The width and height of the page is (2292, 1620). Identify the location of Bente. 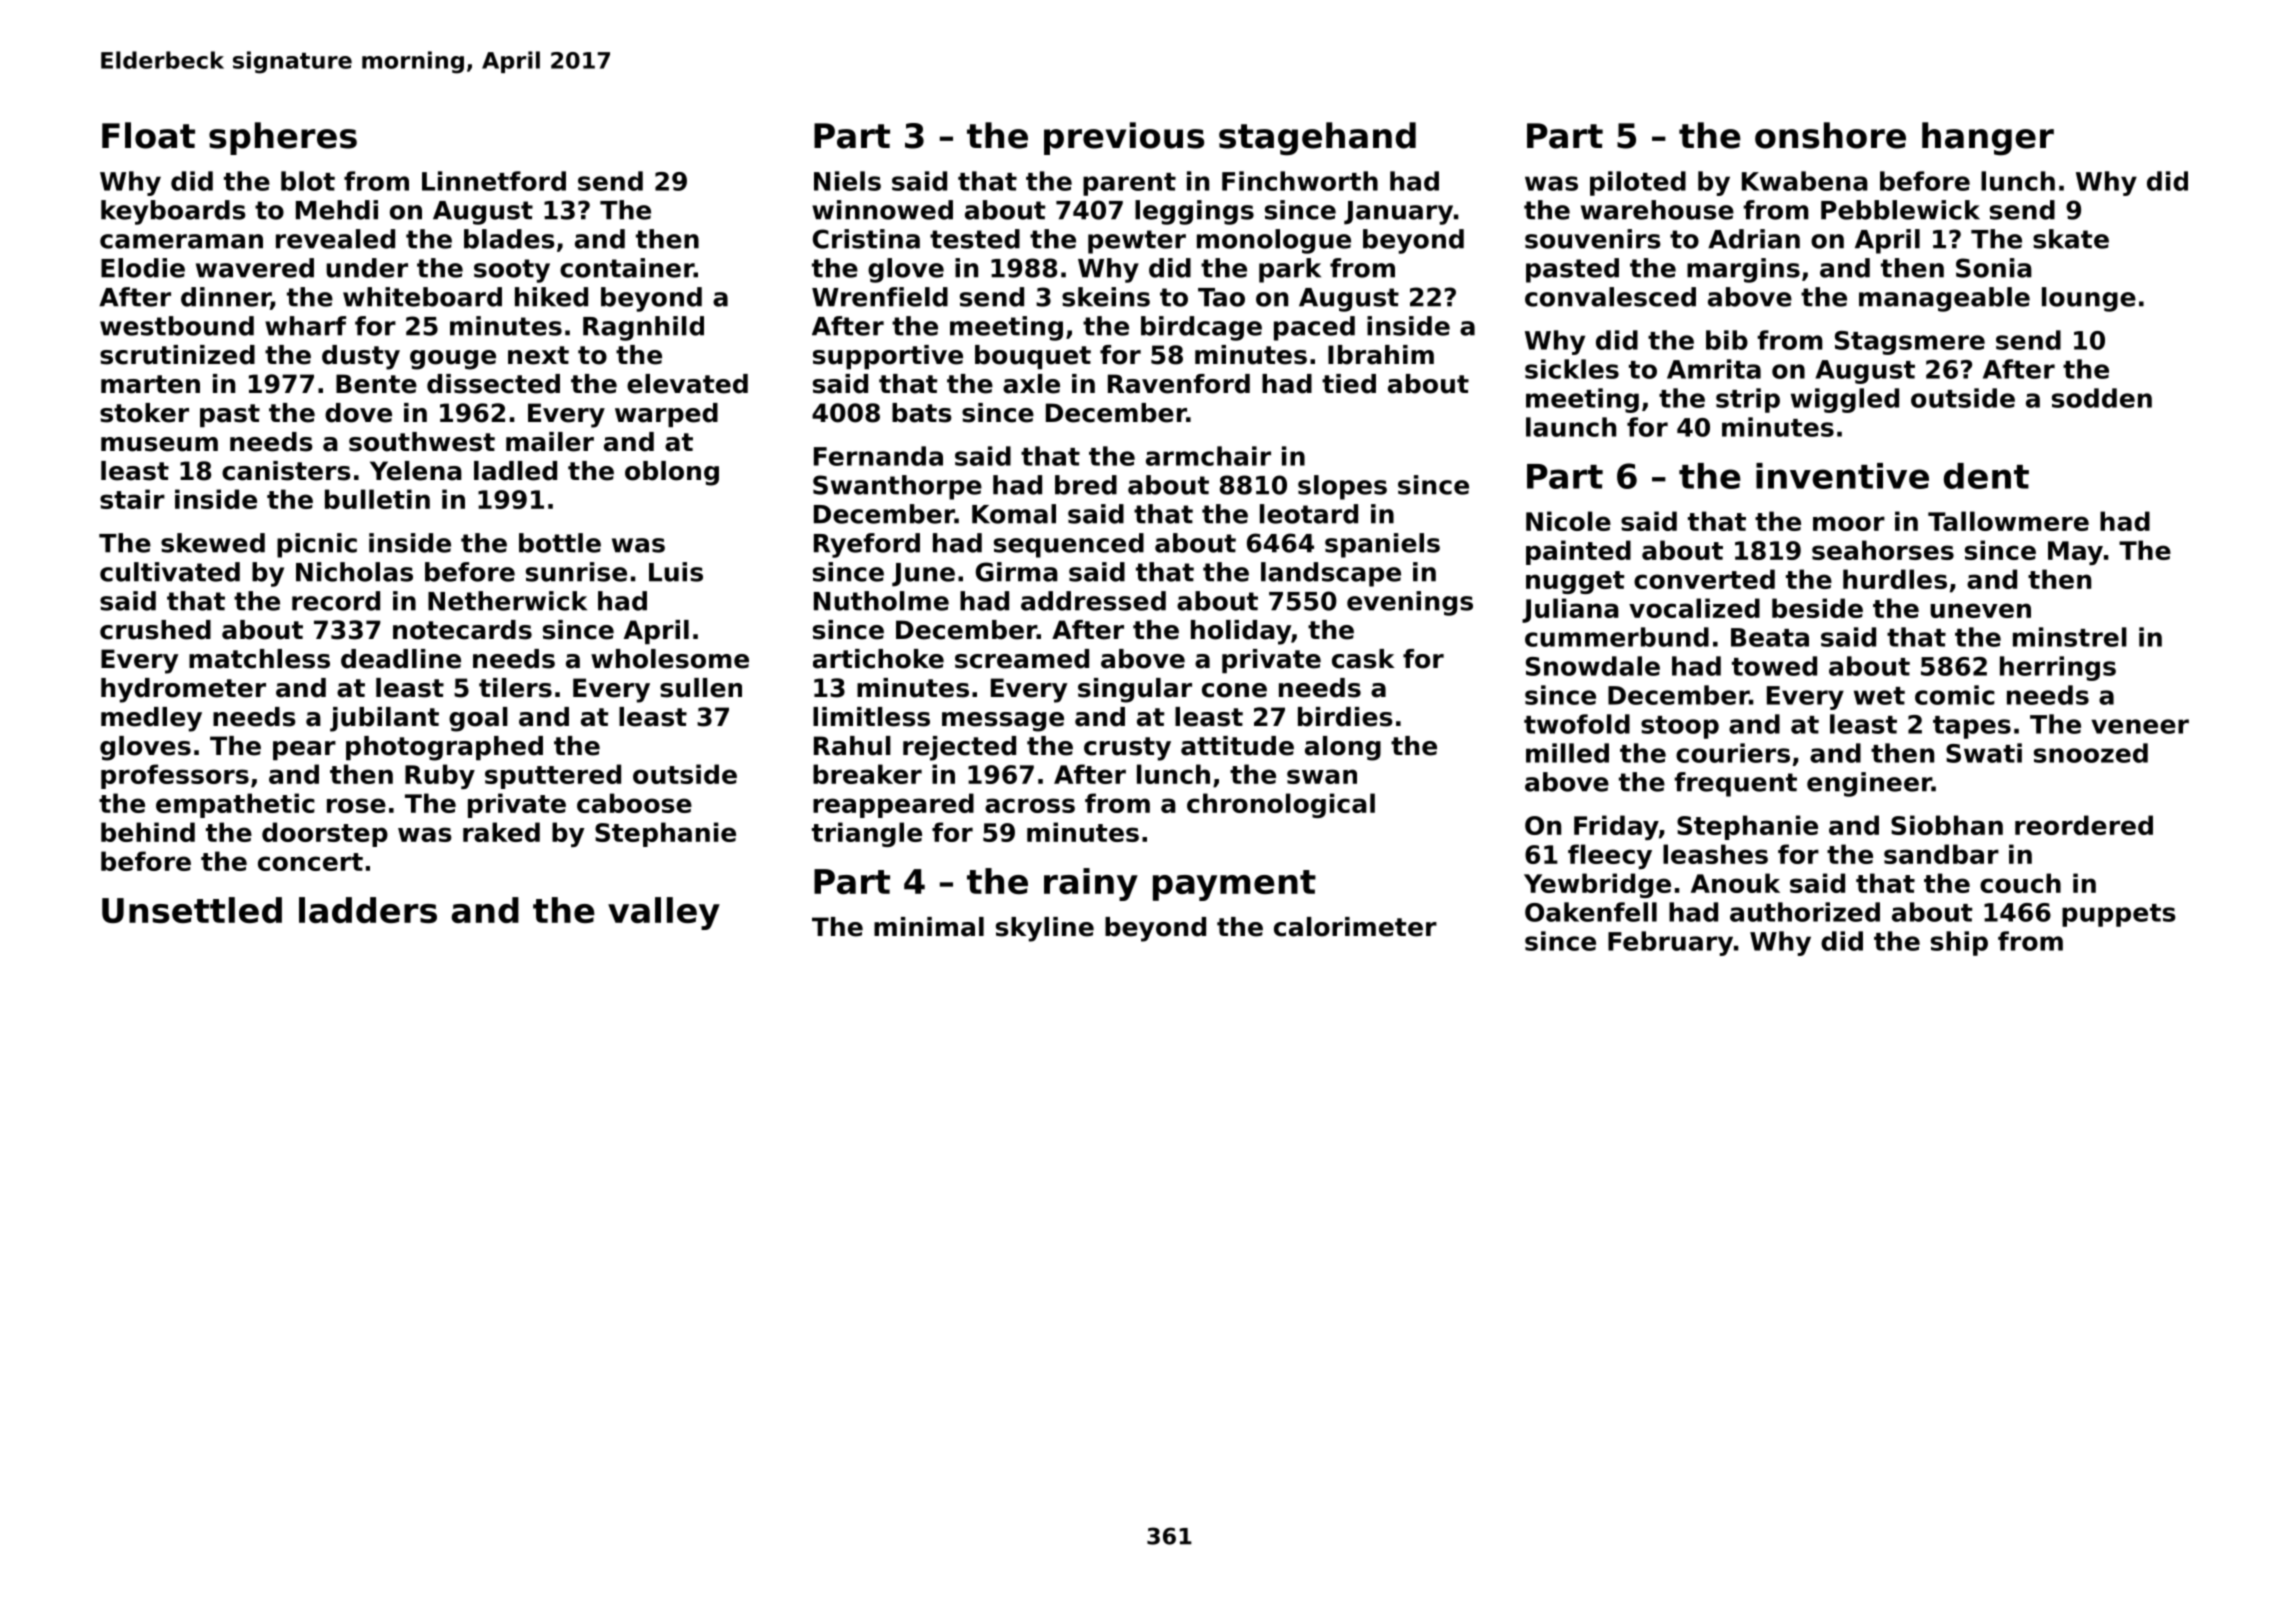
(376, 384).
